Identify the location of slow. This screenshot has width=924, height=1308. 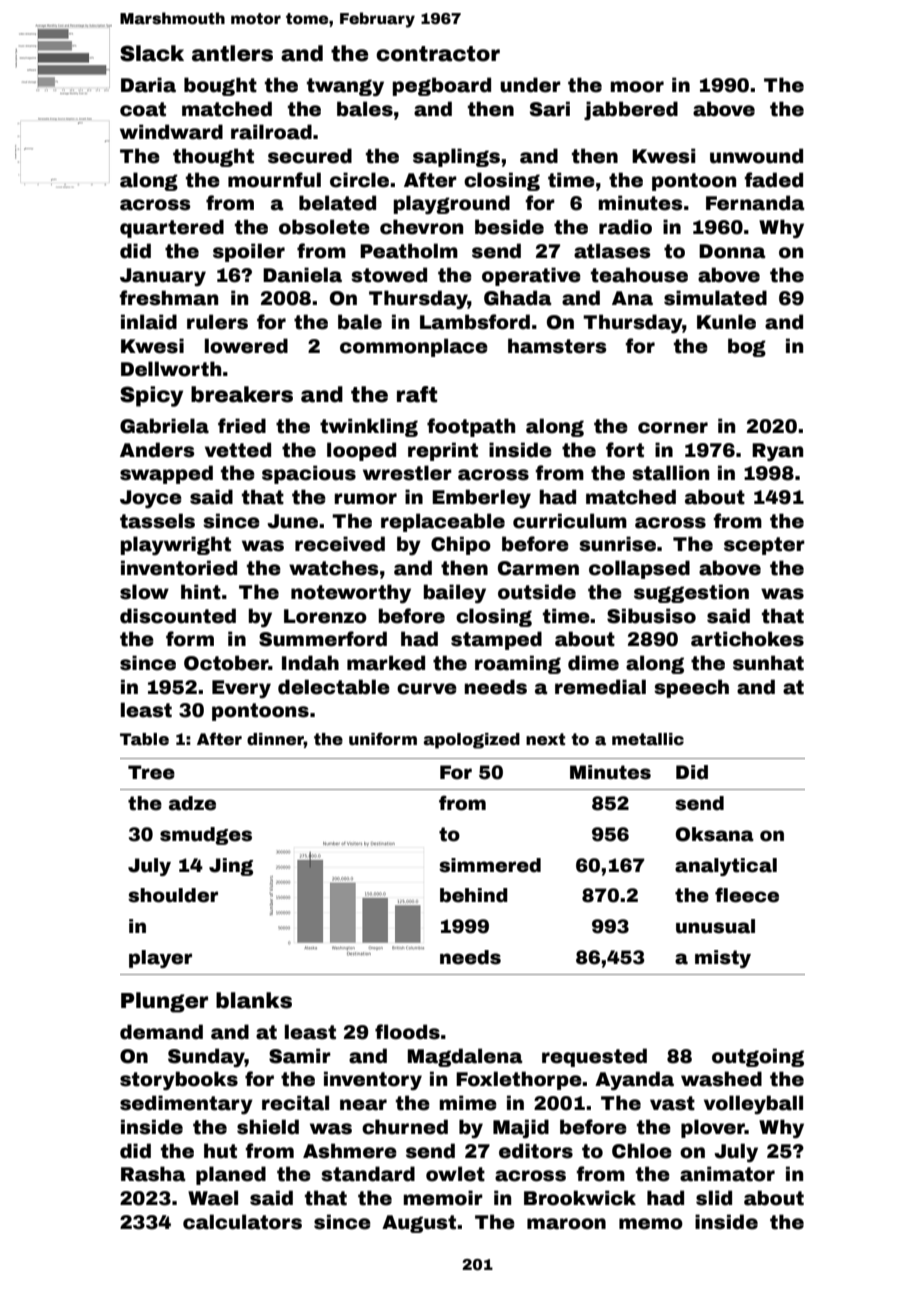
(144, 592).
